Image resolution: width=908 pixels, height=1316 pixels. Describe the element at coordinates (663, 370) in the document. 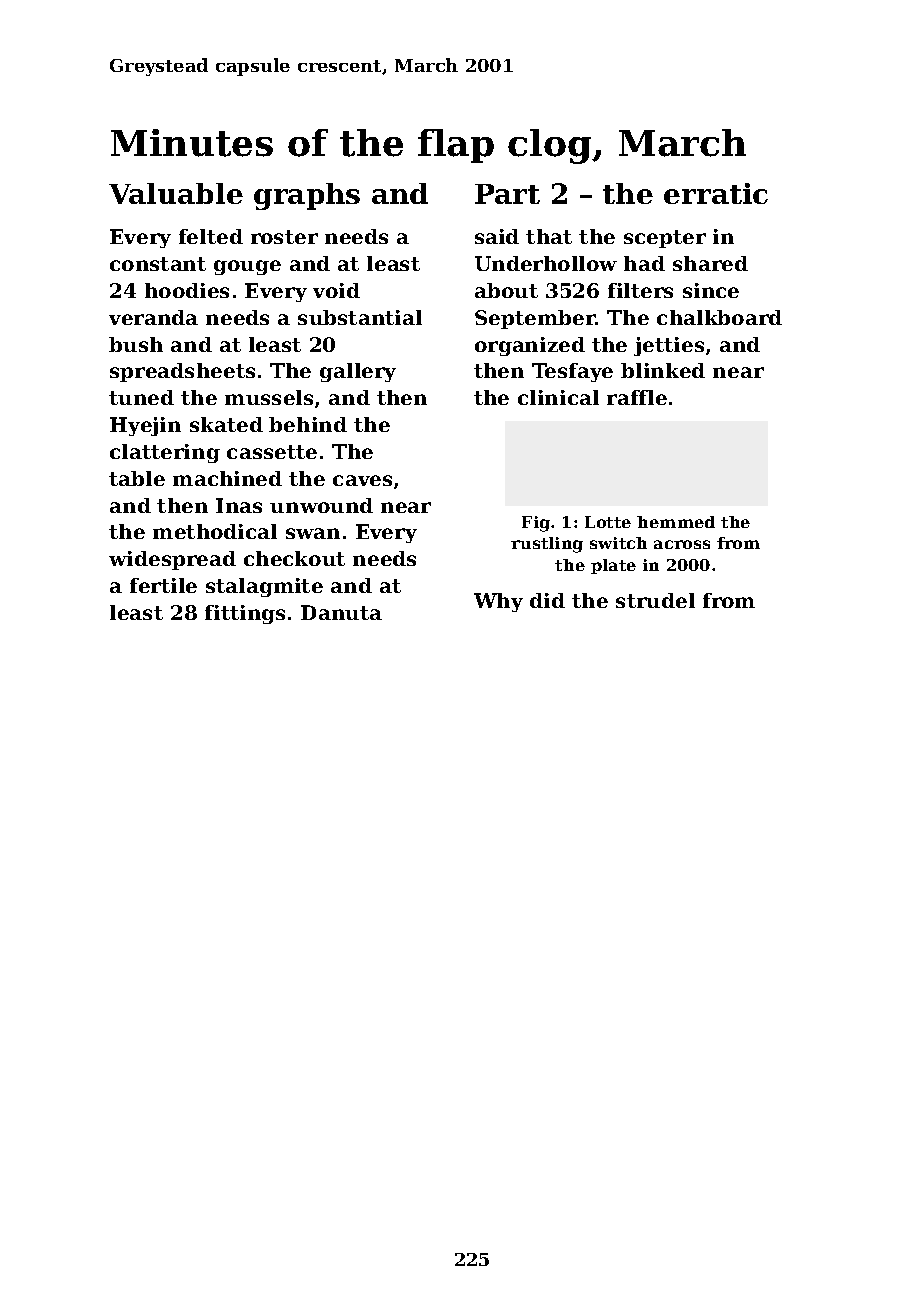

I see `blinked` at that location.
